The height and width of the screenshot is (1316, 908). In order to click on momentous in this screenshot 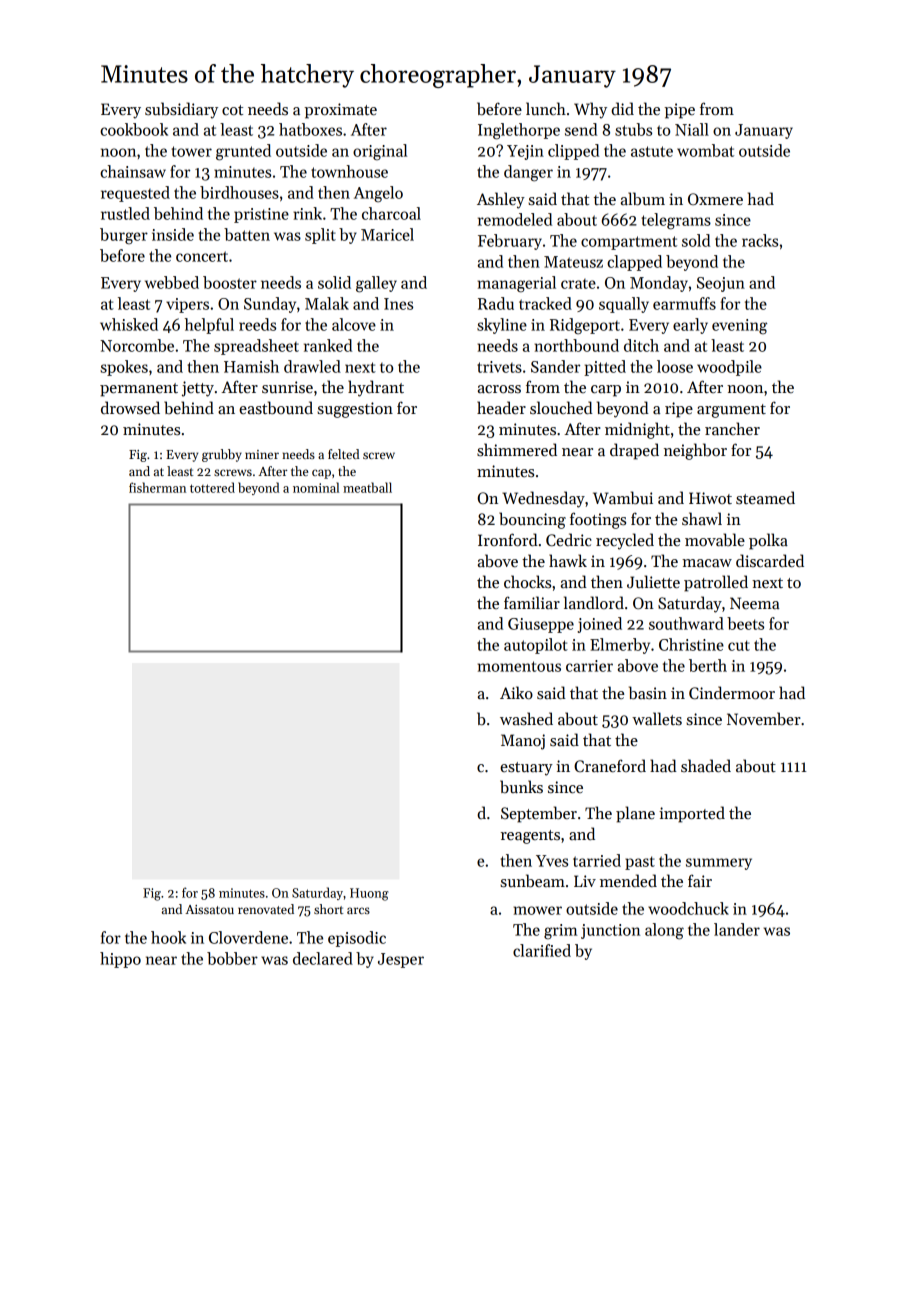, I will do `click(519, 666)`.
